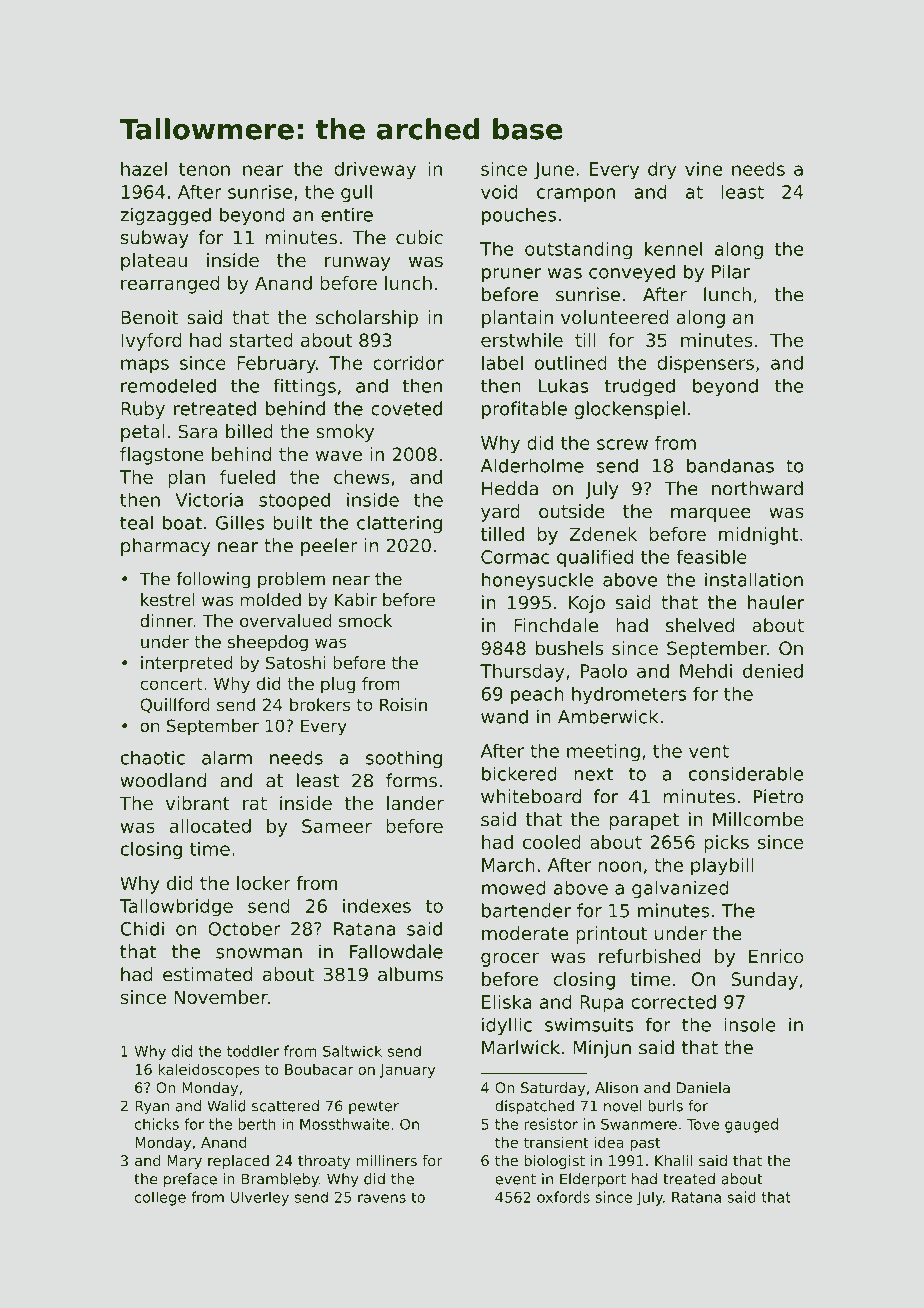 This screenshot has height=1308, width=924. Describe the element at coordinates (703, 169) in the screenshot. I see `vine` at that location.
